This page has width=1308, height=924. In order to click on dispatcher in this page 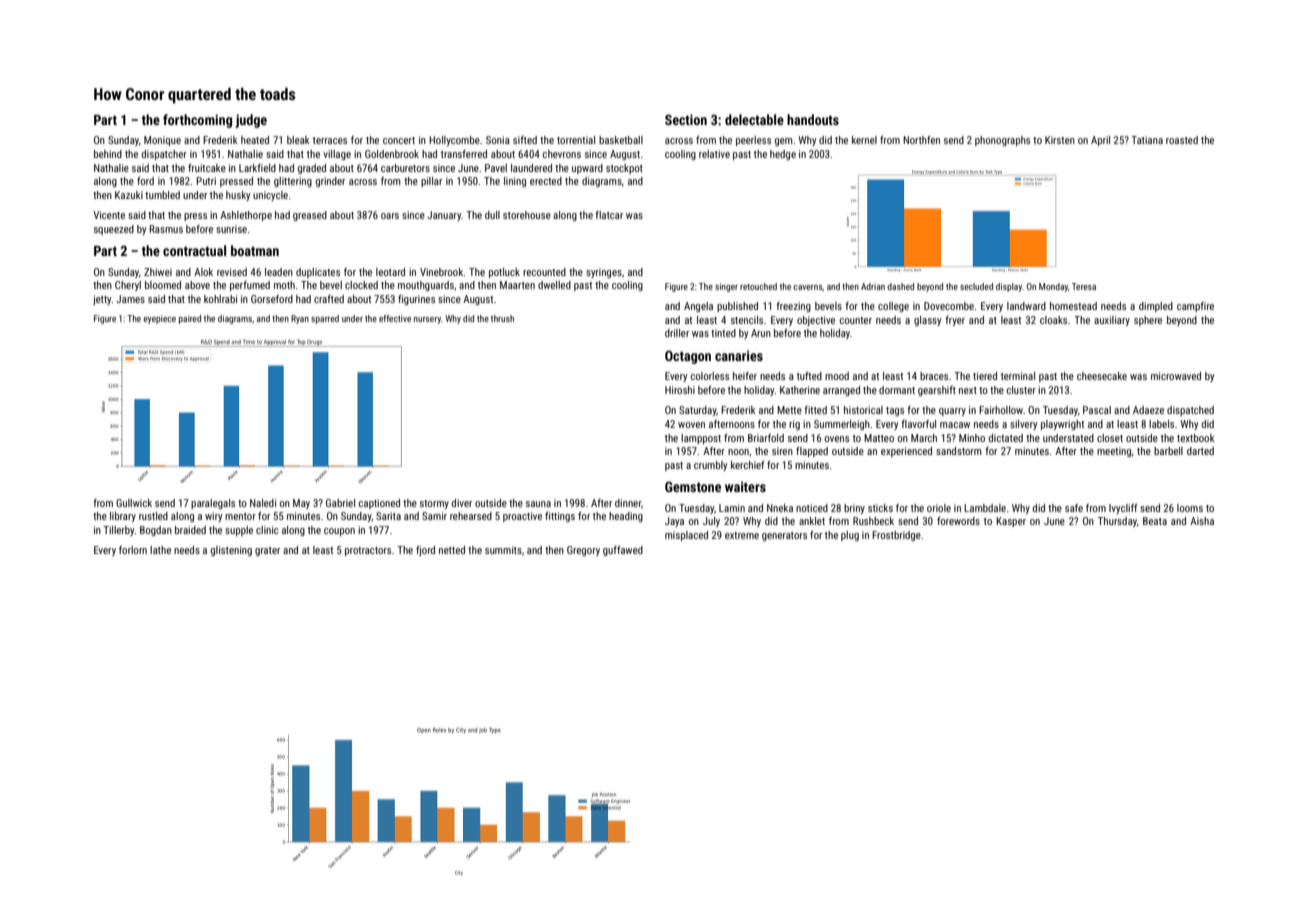, I will do `click(164, 155)`.
